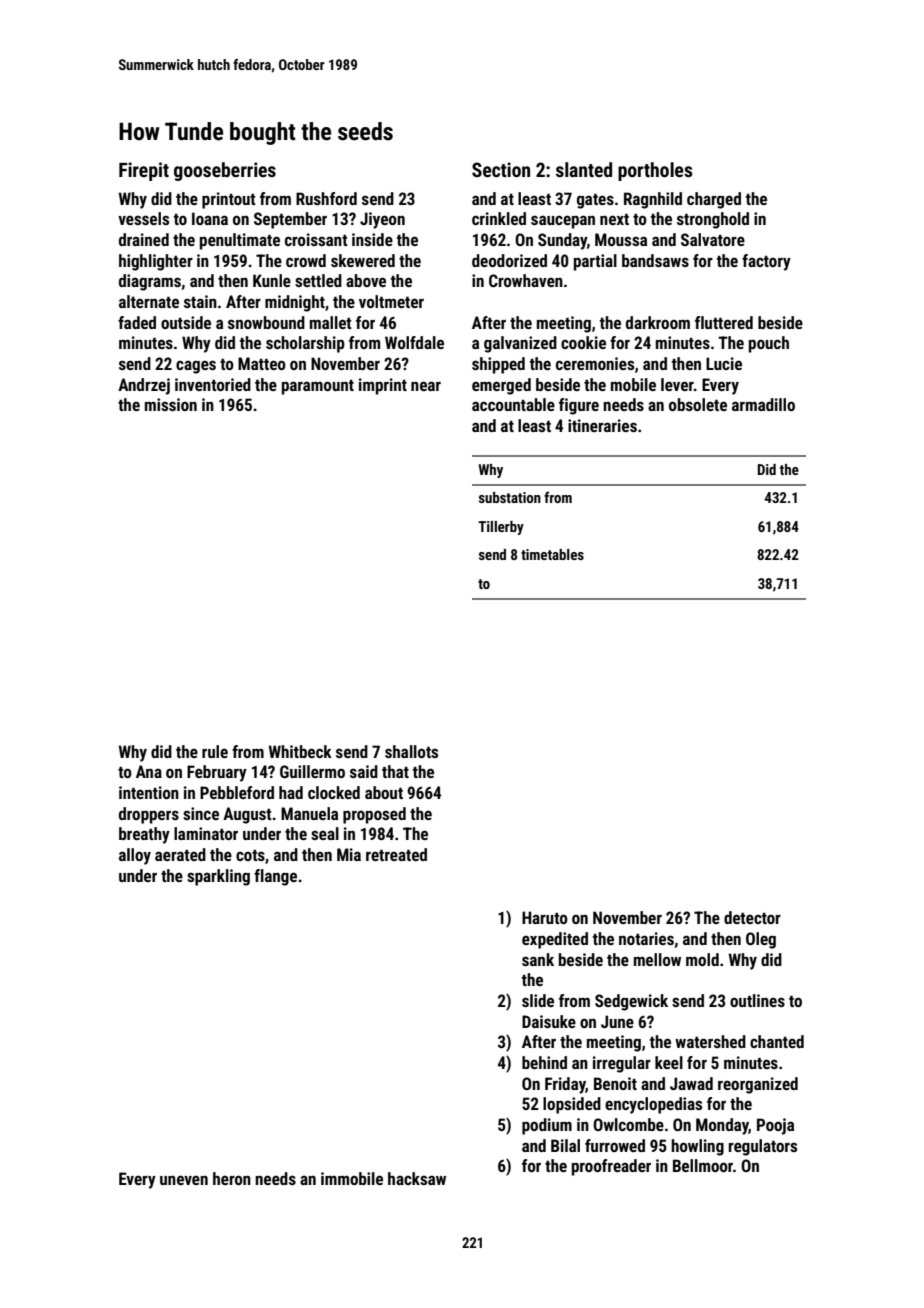 The image size is (924, 1308). What do you see at coordinates (291, 792) in the page?
I see `had` at bounding box center [291, 792].
